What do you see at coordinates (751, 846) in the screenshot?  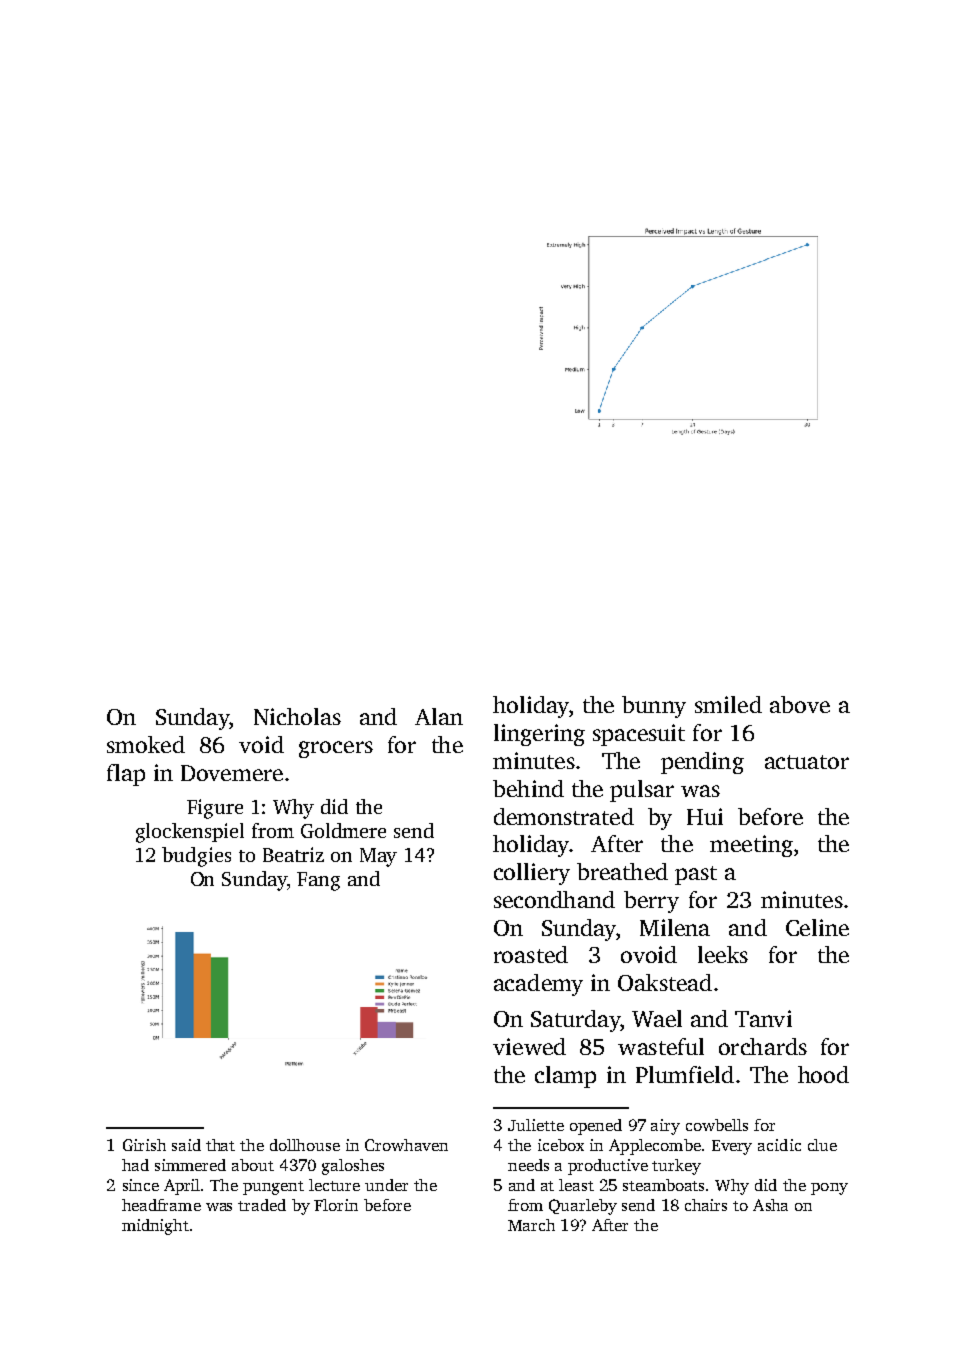 I see `meeting` at bounding box center [751, 846].
